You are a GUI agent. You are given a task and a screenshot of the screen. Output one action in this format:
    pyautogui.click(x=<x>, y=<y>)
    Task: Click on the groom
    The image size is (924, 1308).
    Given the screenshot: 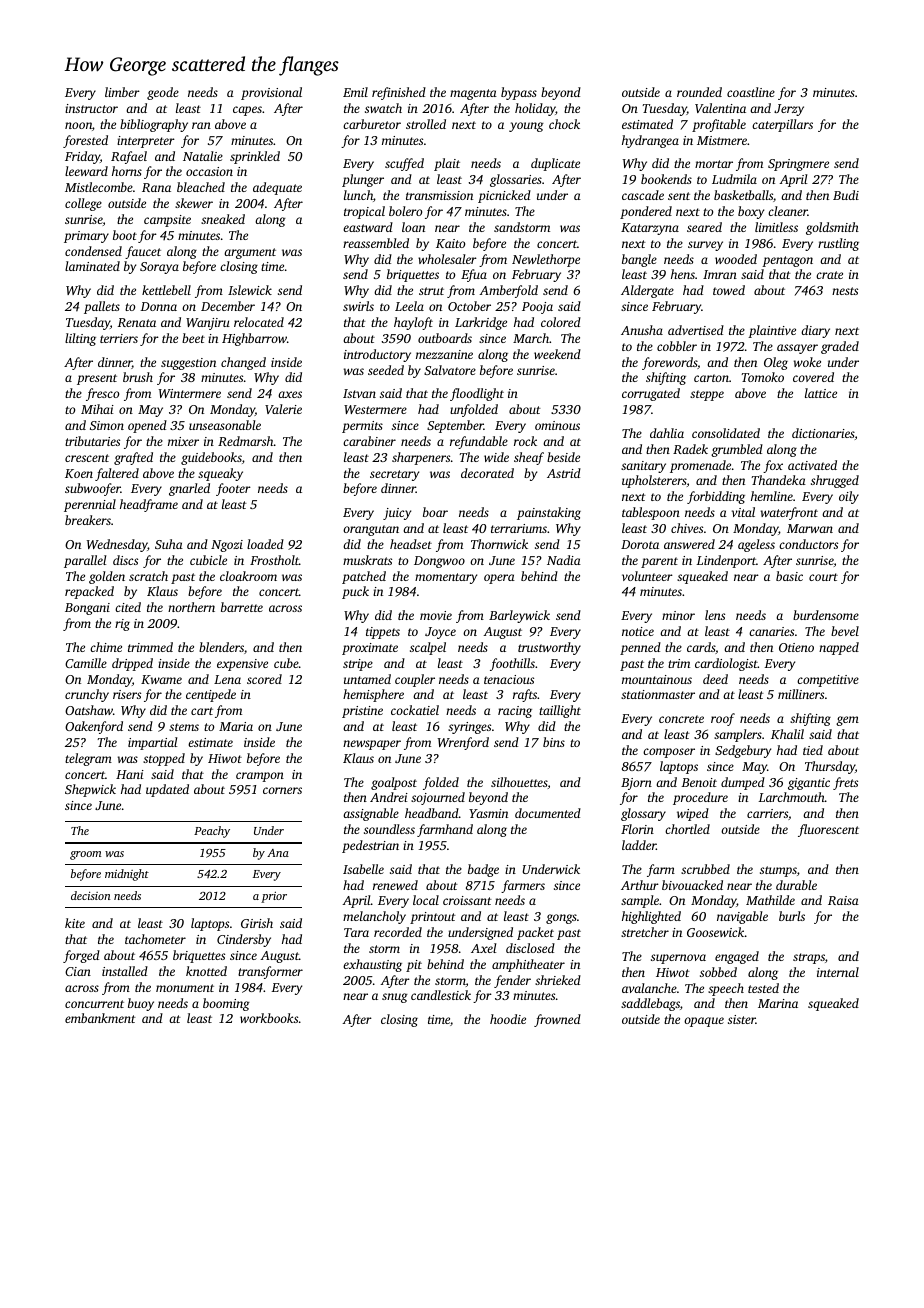 What is the action you would take?
    pyautogui.click(x=85, y=855)
